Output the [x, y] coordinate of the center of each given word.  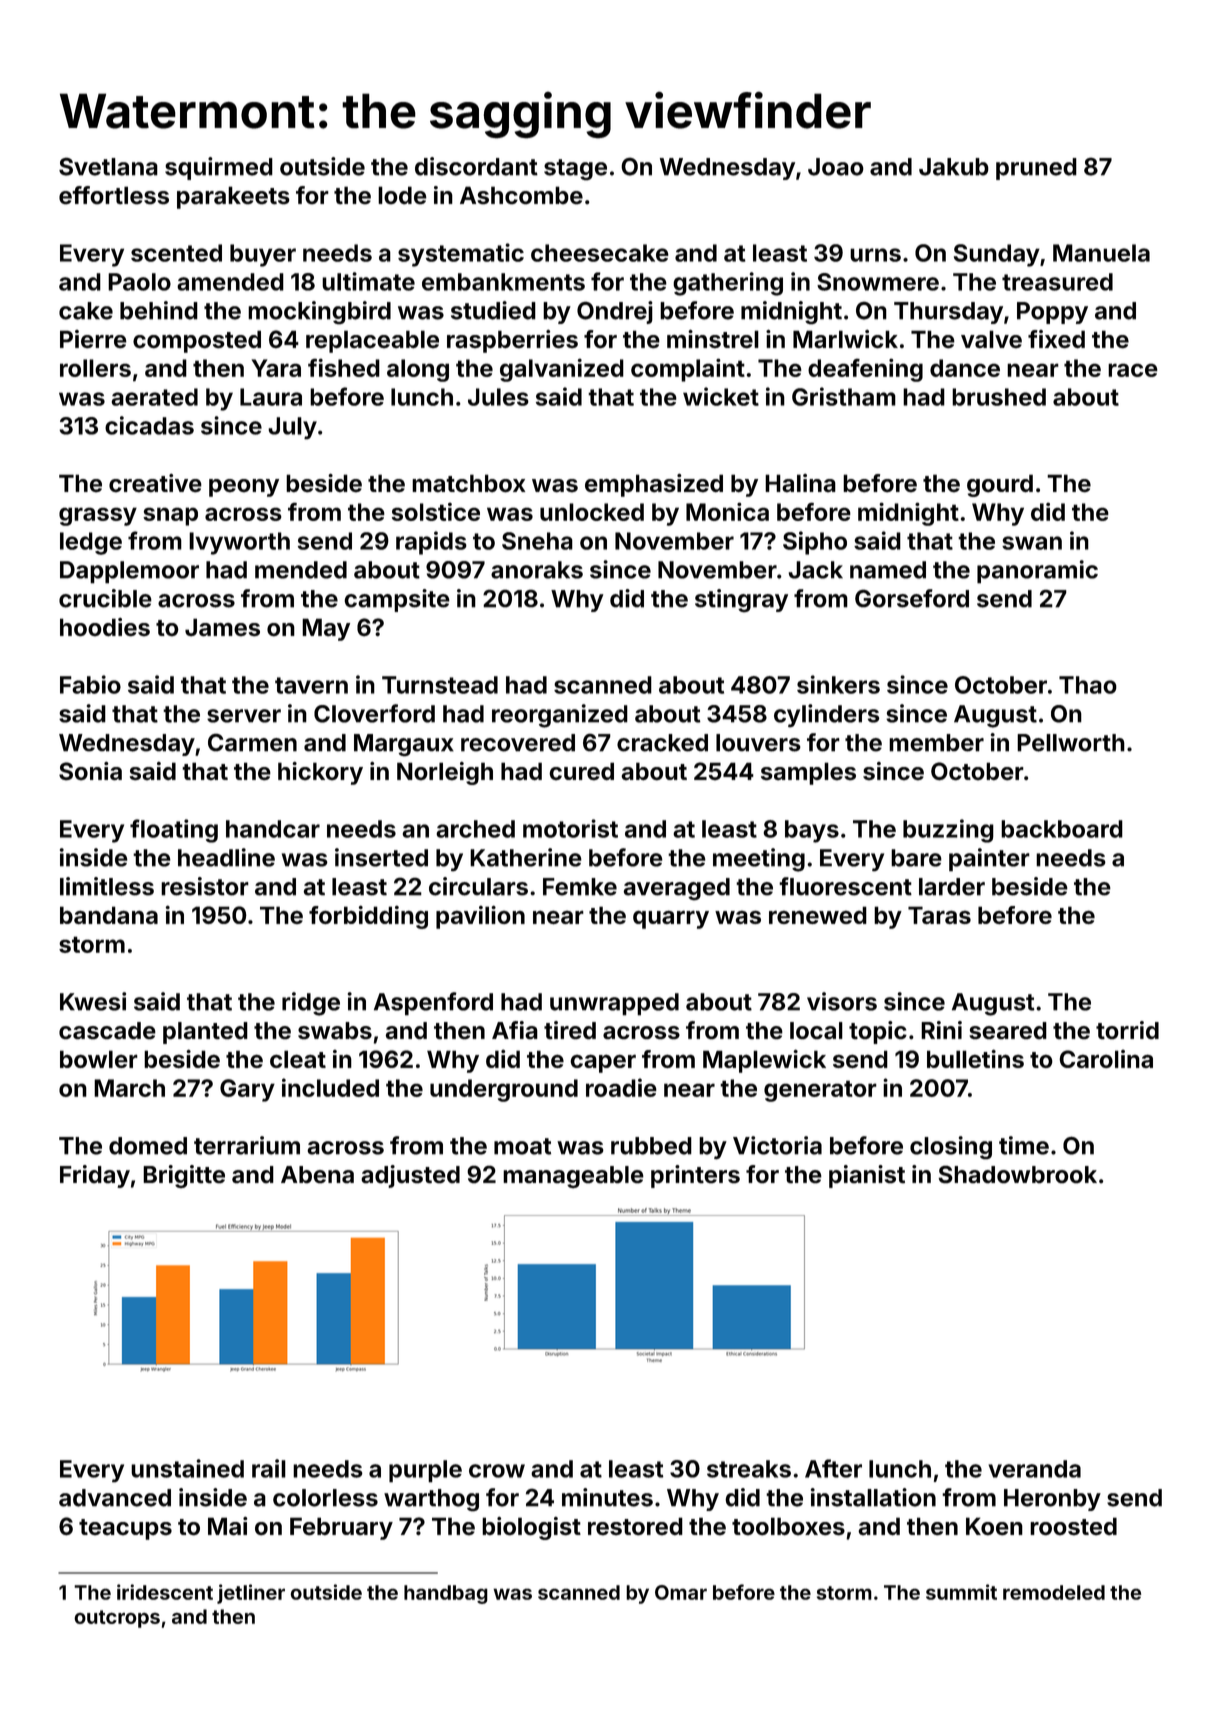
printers [695, 1176]
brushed [999, 397]
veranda [1034, 1469]
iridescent [165, 1592]
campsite [397, 600]
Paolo [139, 282]
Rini [941, 1030]
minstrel [713, 339]
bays [812, 831]
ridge [311, 1004]
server [244, 716]
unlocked [592, 512]
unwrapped [614, 1004]
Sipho [815, 543]
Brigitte [184, 1176]
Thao [1088, 685]
